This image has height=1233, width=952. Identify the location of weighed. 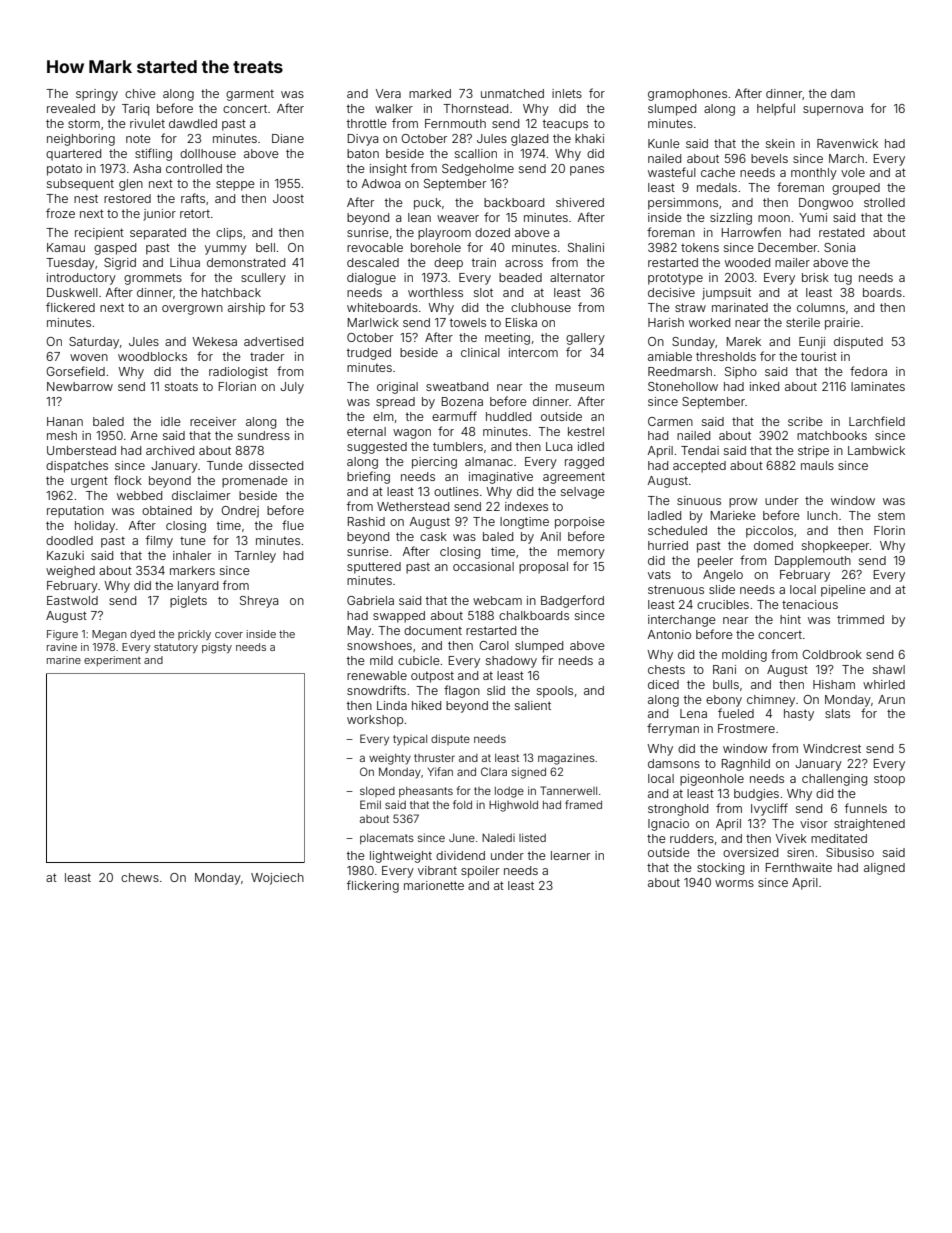
(70, 572).
